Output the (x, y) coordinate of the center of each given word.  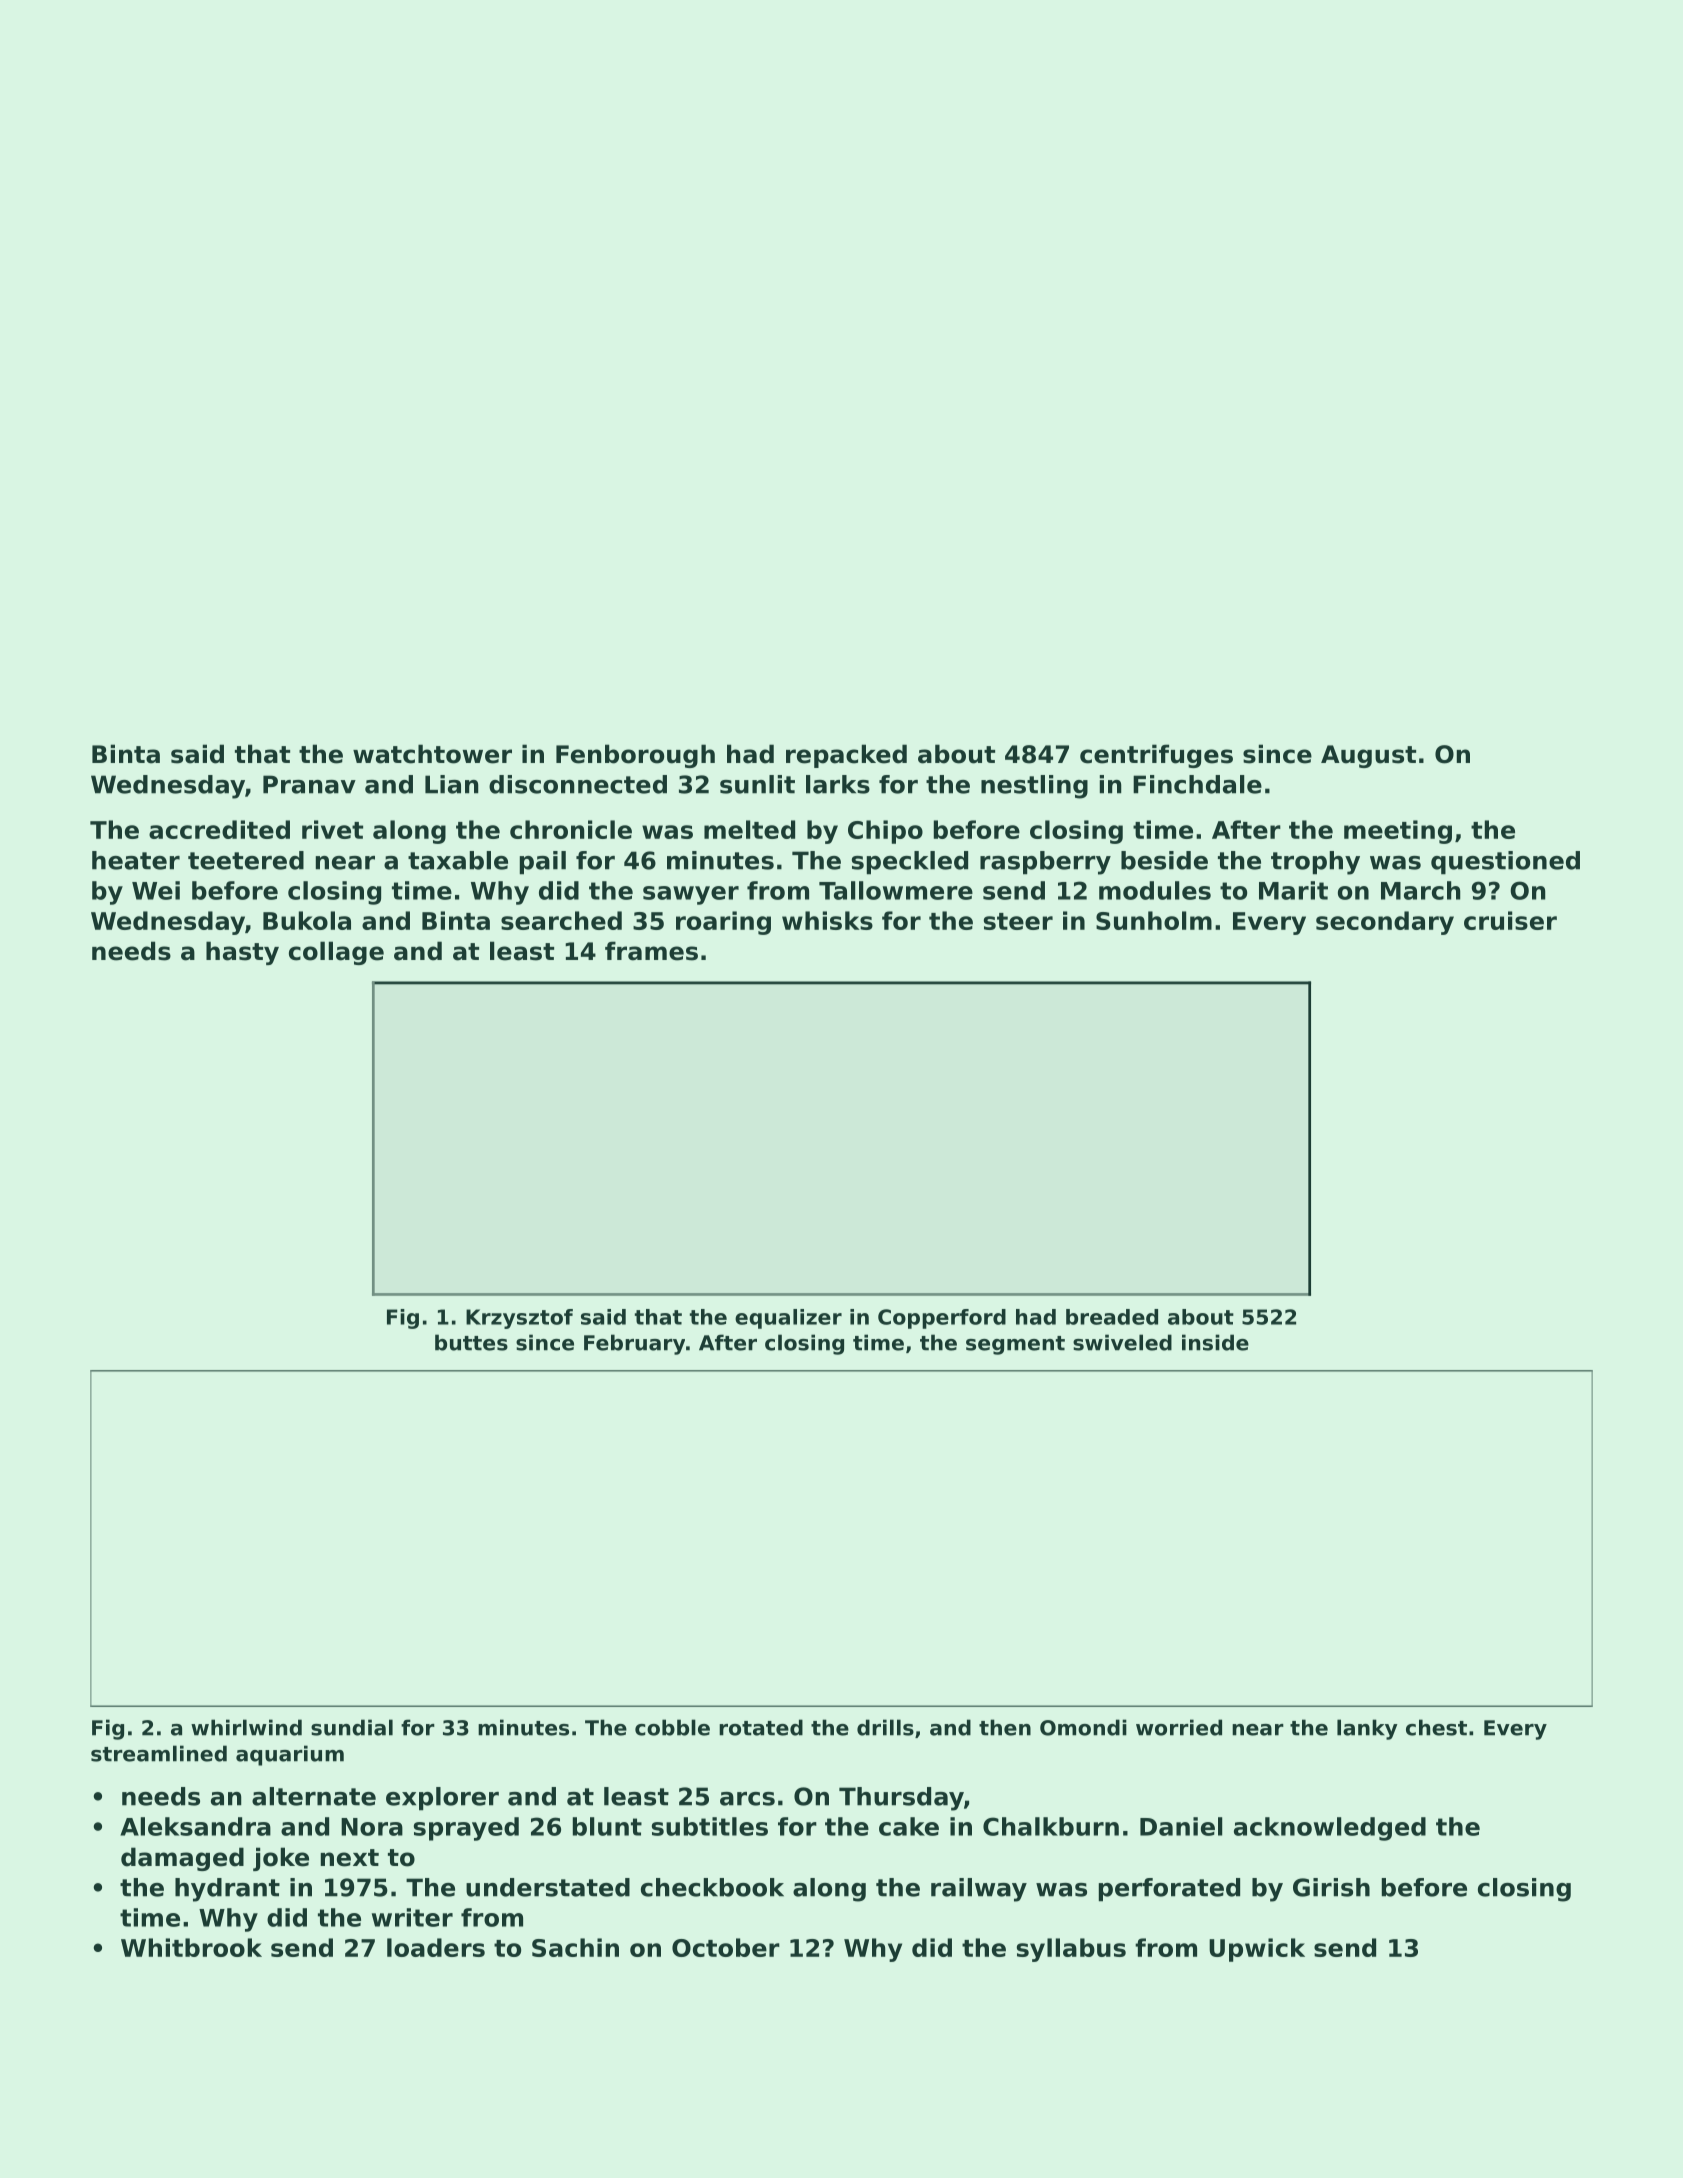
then (1005, 1727)
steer (1018, 921)
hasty (242, 953)
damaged (182, 1859)
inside (1215, 1342)
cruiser (1510, 920)
